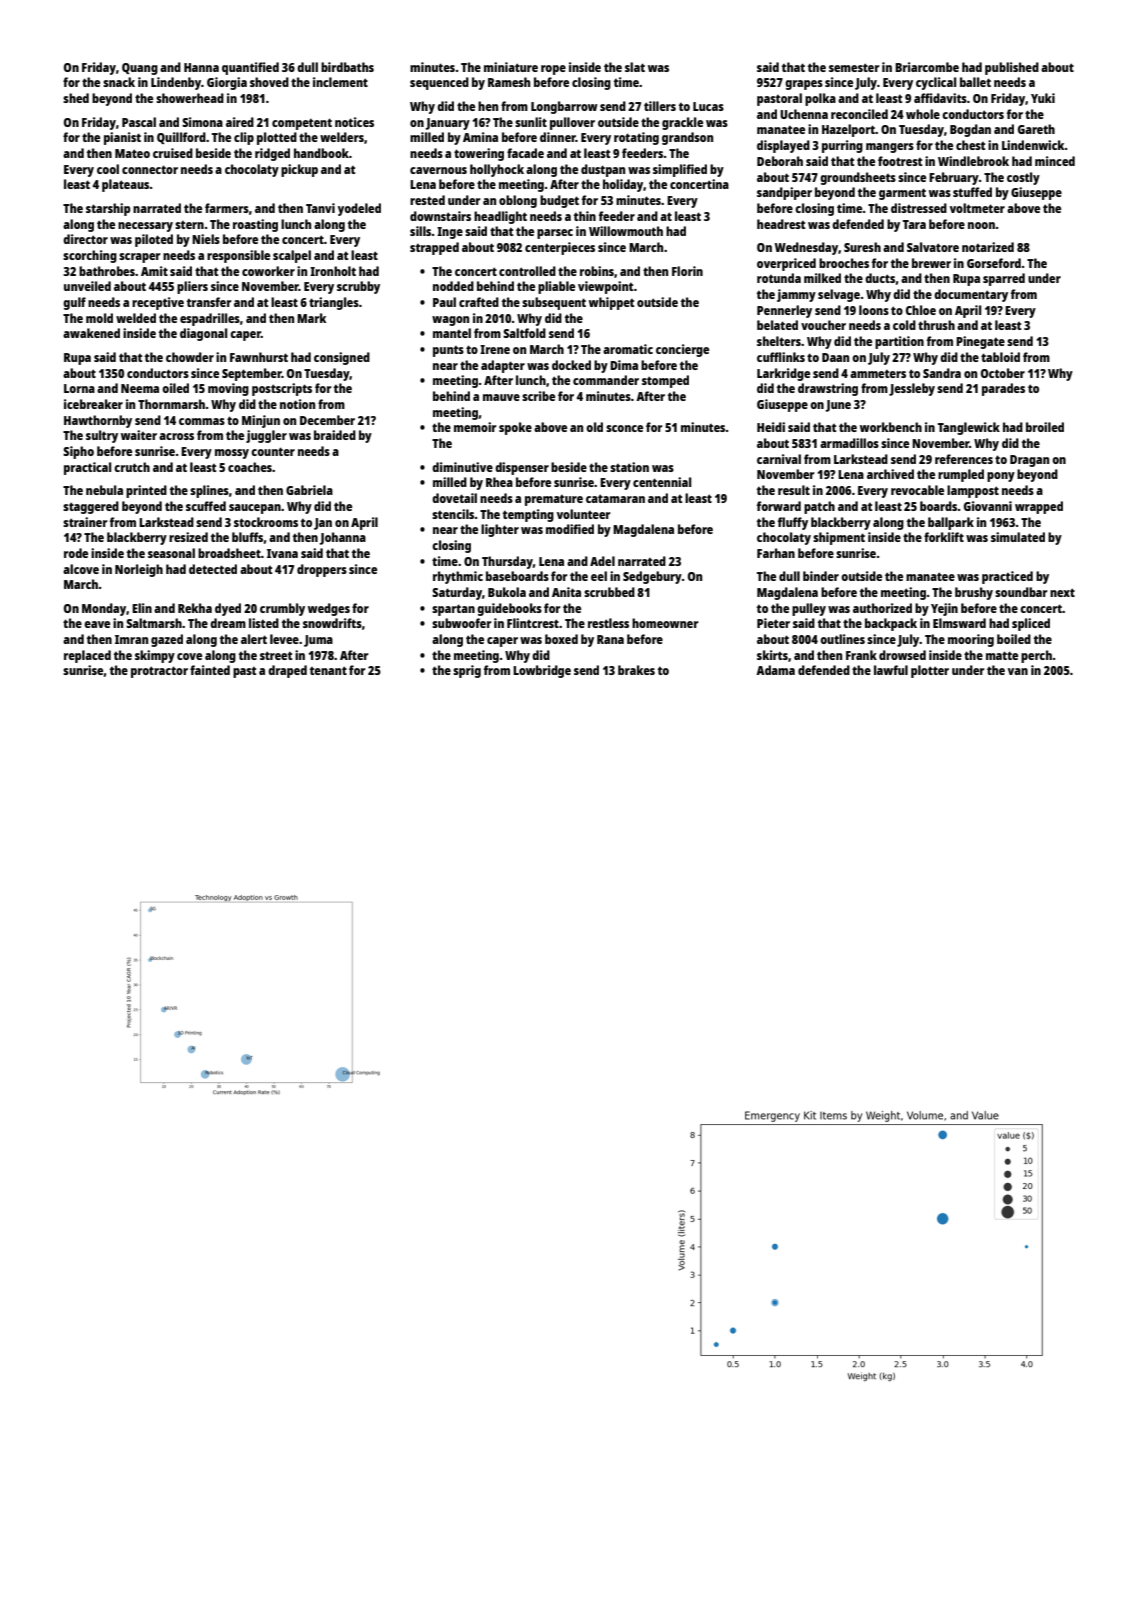 The image size is (1140, 1612). What do you see at coordinates (971, 640) in the document?
I see `mooring` at bounding box center [971, 640].
